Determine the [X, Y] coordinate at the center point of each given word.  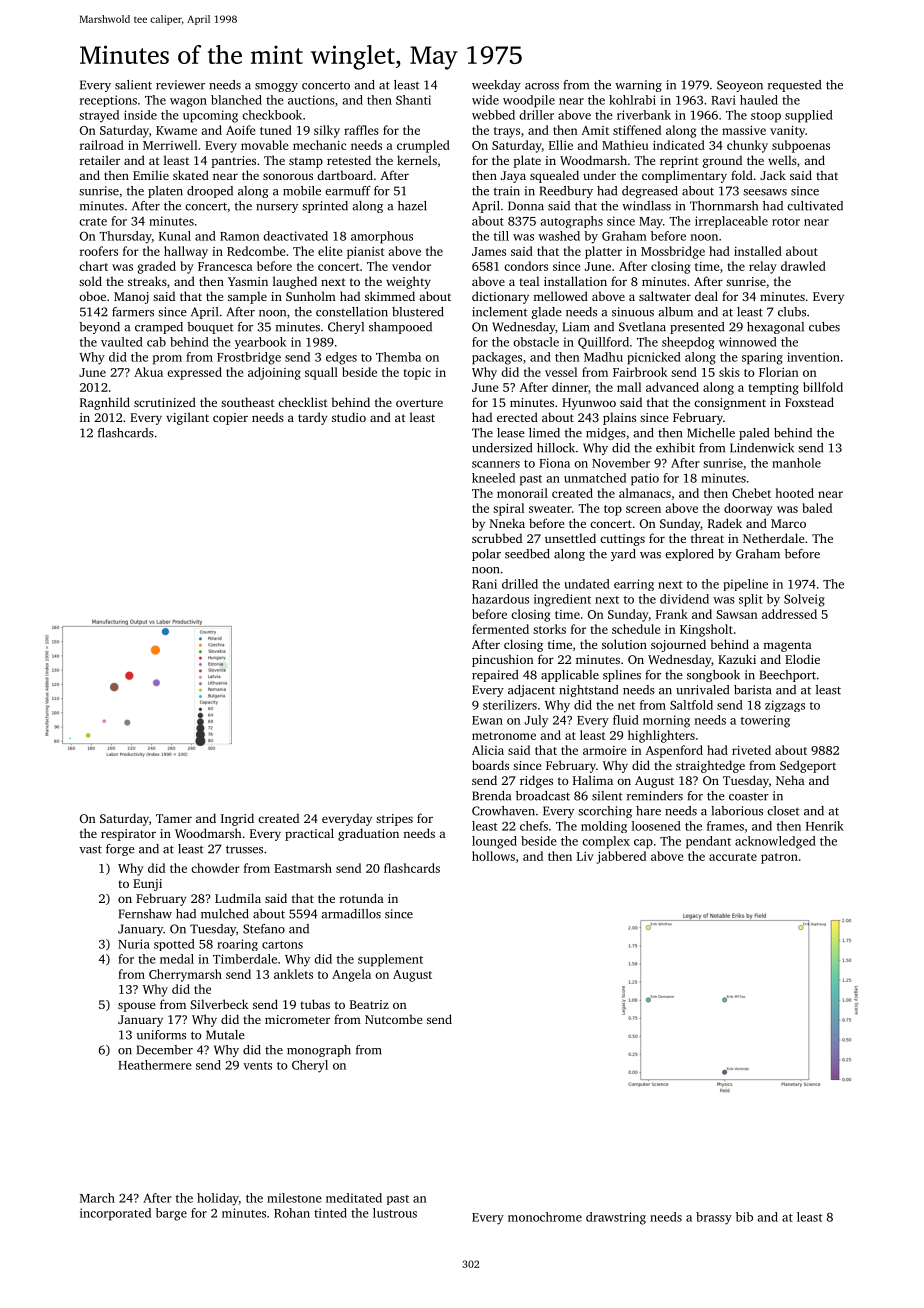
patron [779, 858]
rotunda [362, 898]
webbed [493, 115]
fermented [500, 629]
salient [133, 85]
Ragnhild [105, 403]
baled [817, 508]
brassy [714, 1218]
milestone [294, 1198]
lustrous [395, 1213]
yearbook [260, 343]
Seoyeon [740, 86]
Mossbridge [673, 252]
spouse [136, 1007]
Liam [576, 327]
